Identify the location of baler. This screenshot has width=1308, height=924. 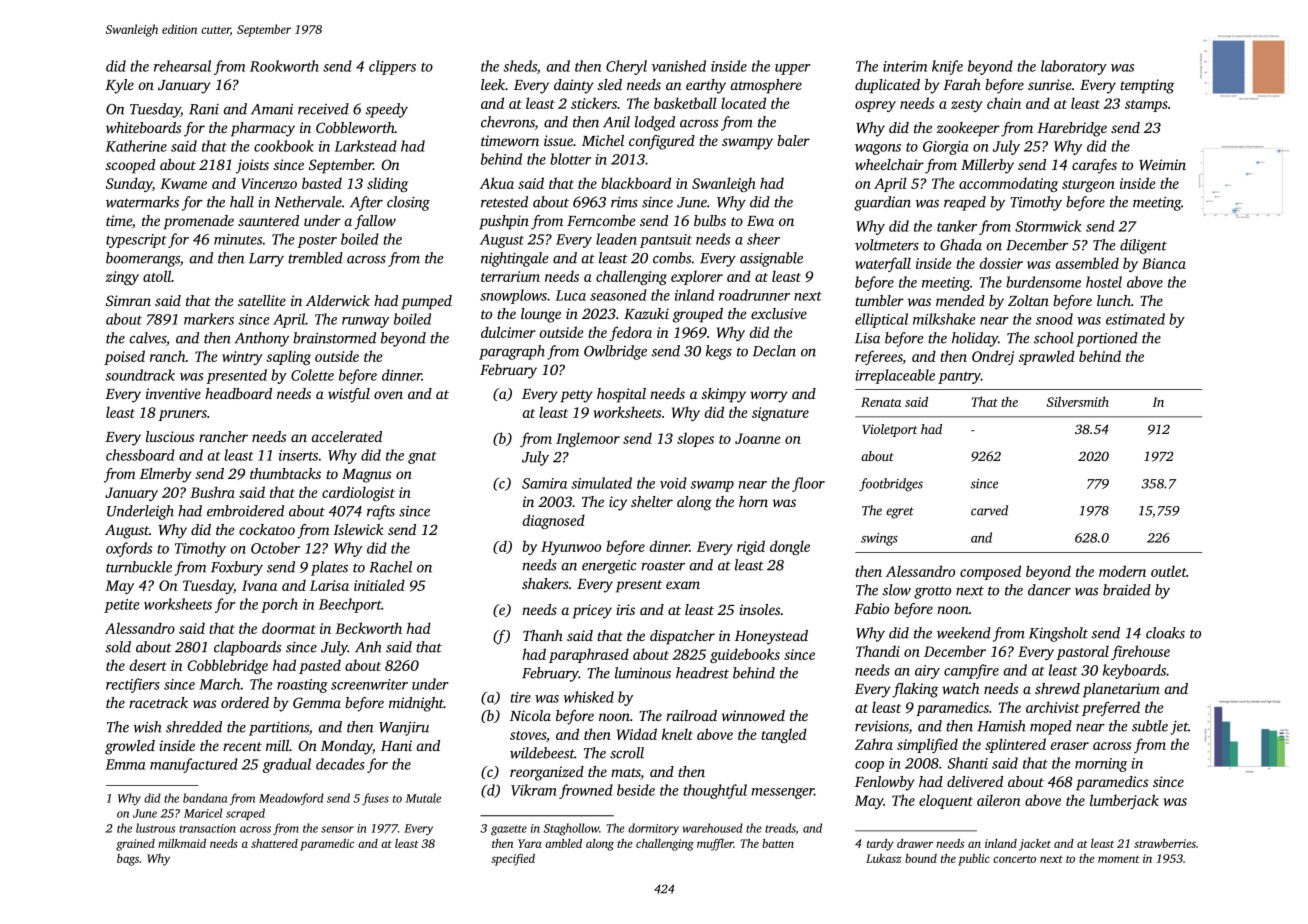
(793, 140).
